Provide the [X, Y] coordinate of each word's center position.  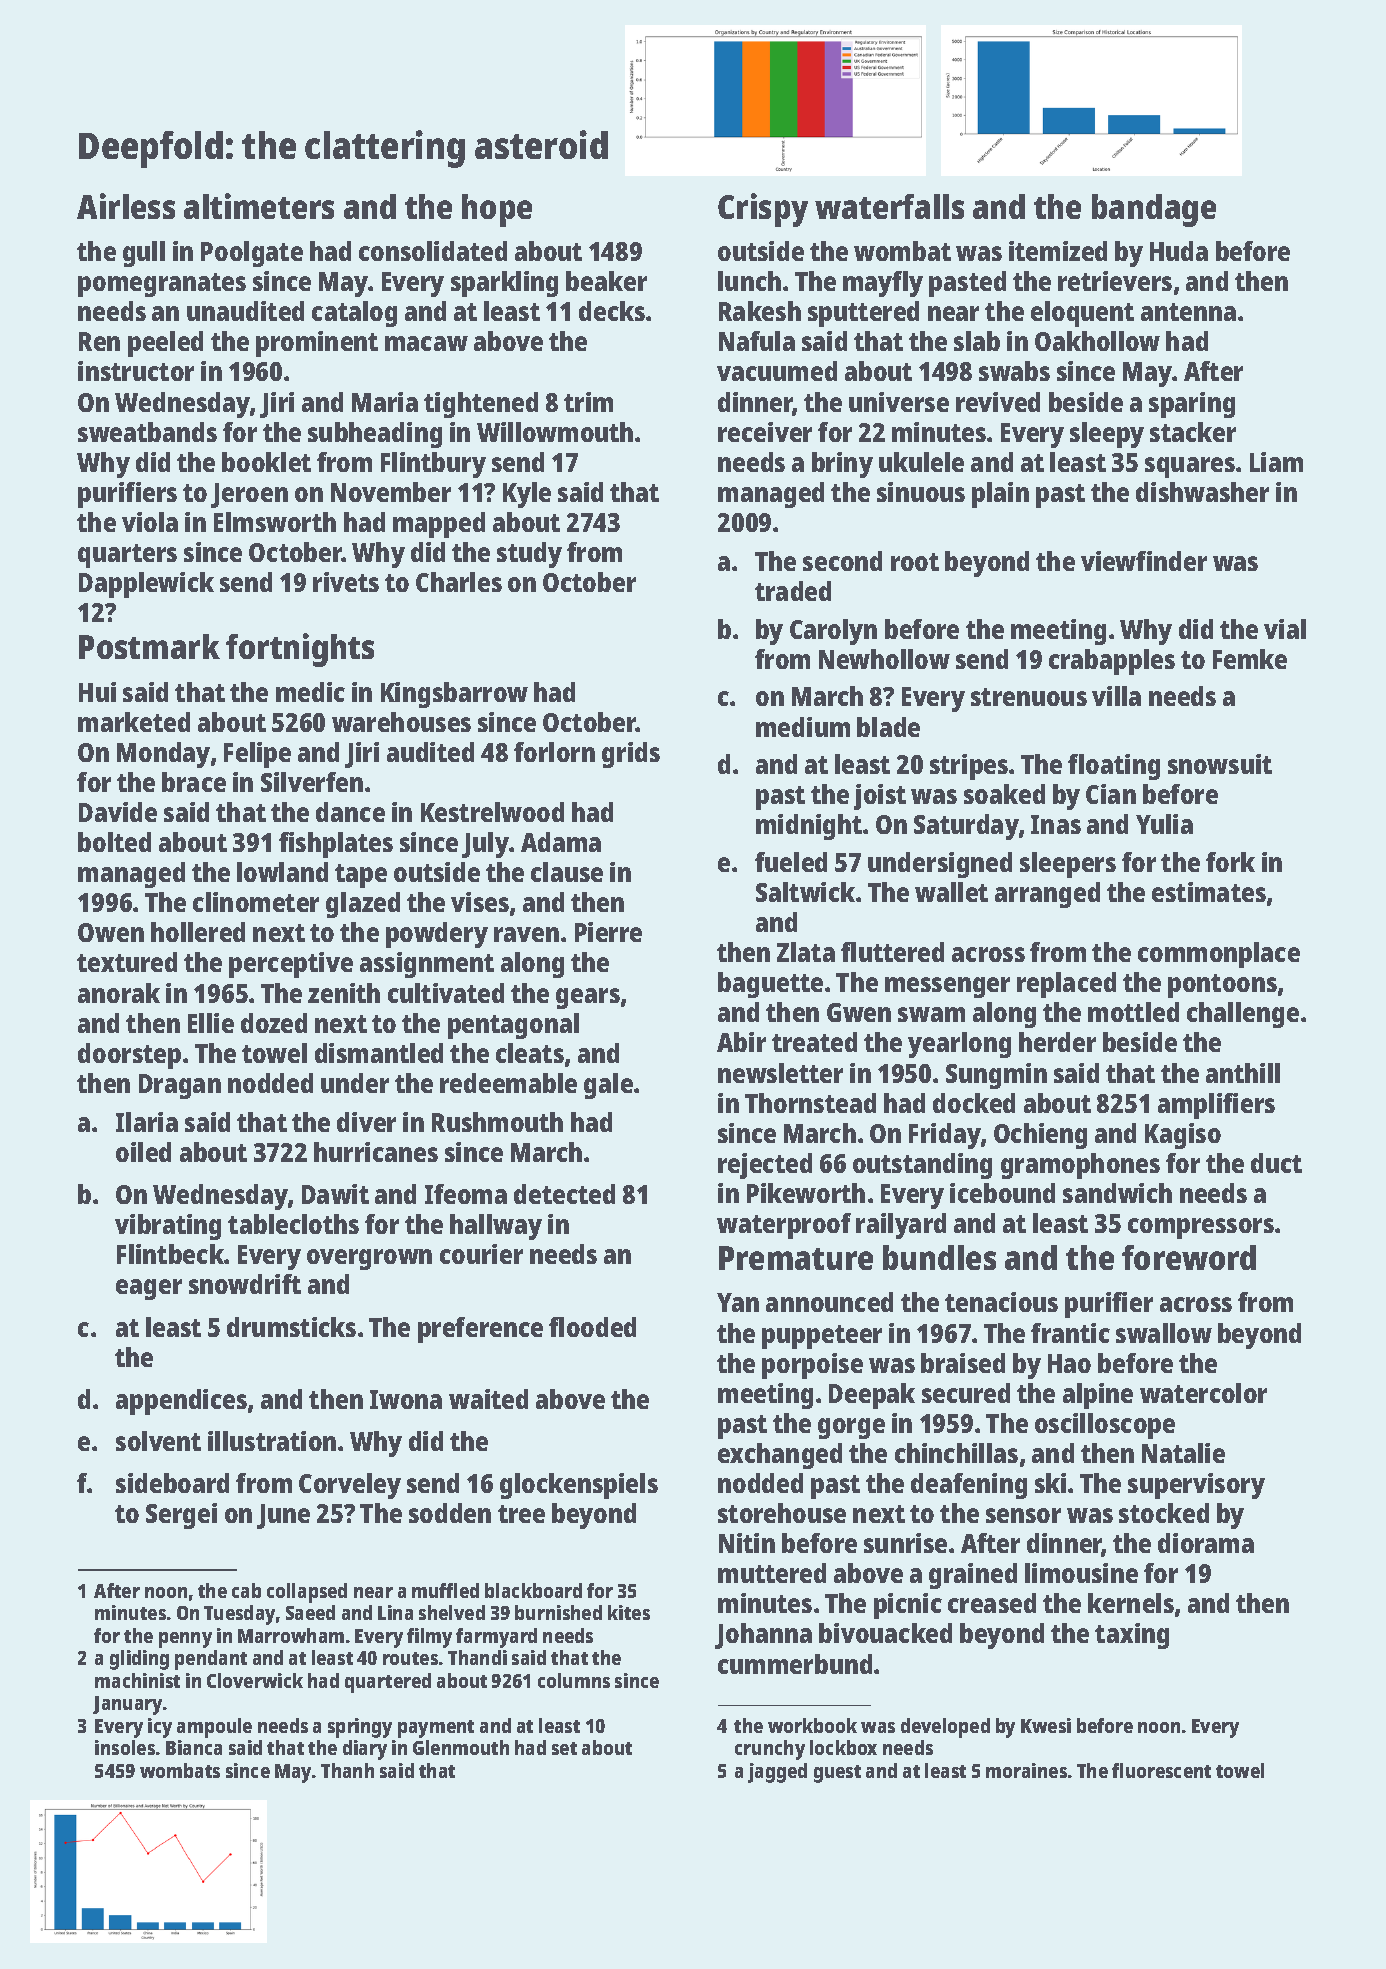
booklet [266, 462]
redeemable [508, 1083]
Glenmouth [461, 1747]
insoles [125, 1747]
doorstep [129, 1056]
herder [1057, 1042]
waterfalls [889, 206]
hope [497, 210]
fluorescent [1161, 1770]
